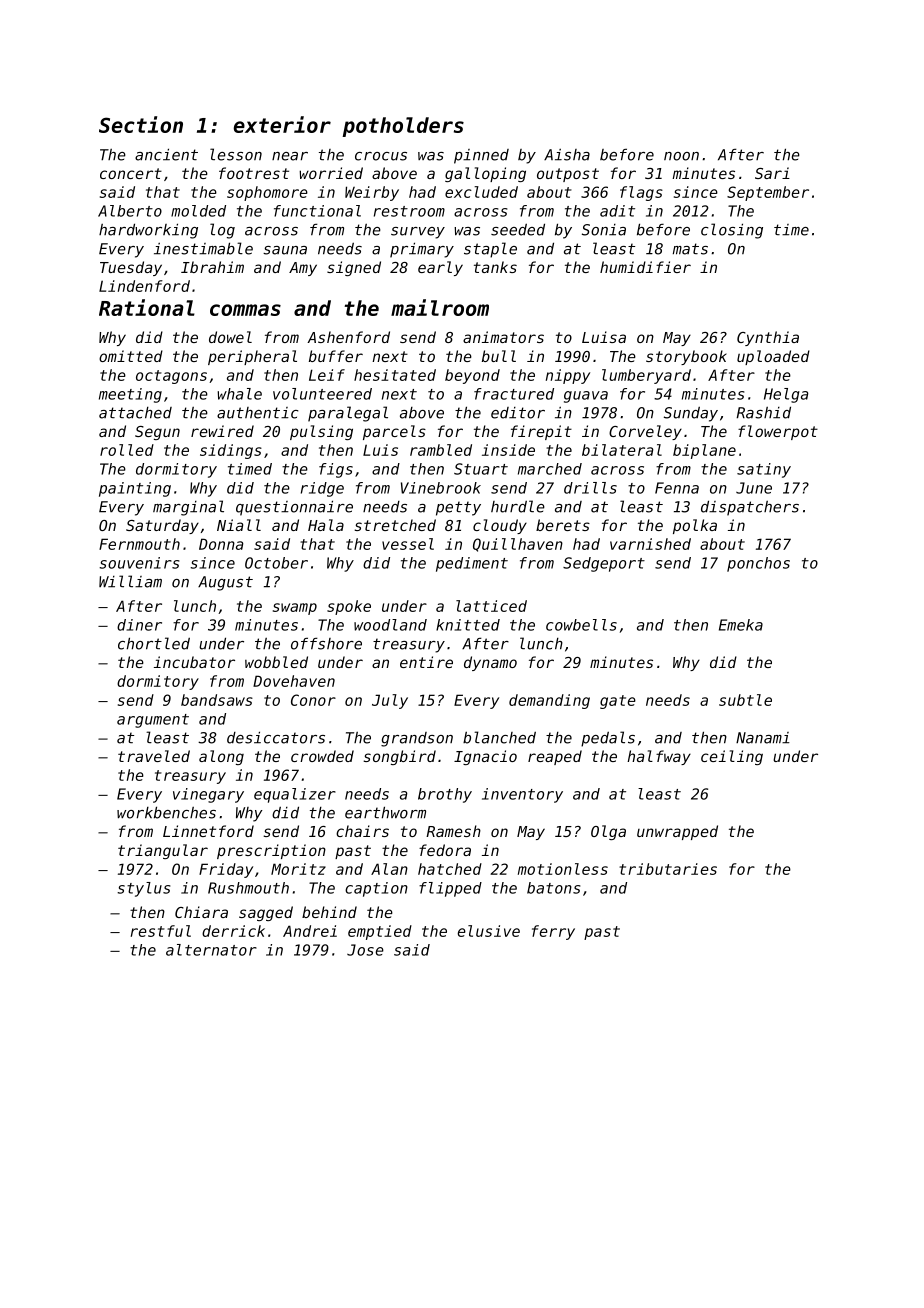 The height and width of the screenshot is (1308, 924). Describe the element at coordinates (772, 173) in the screenshot. I see `Sari` at that location.
